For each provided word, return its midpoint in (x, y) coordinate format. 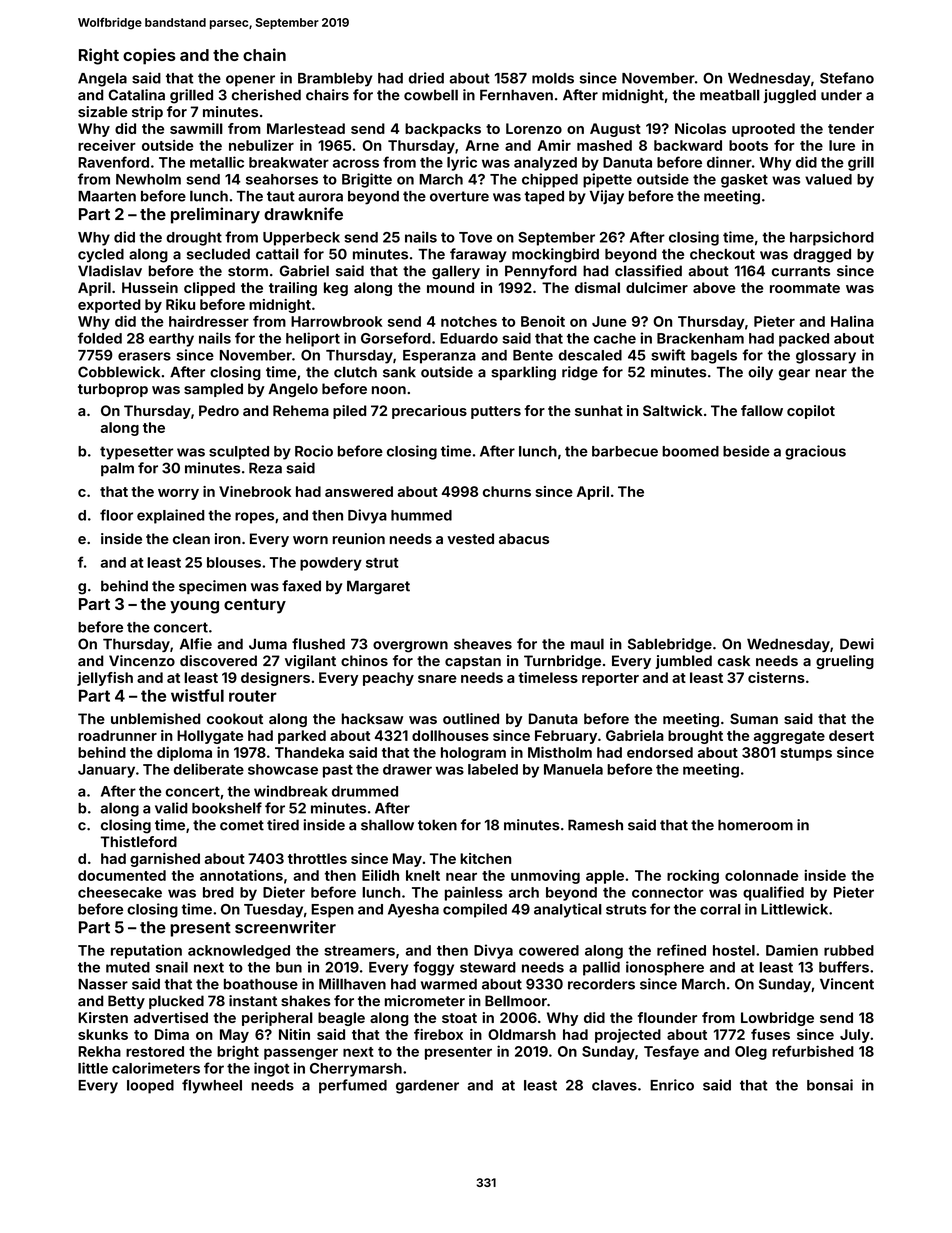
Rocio (314, 451)
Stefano (847, 78)
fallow (762, 410)
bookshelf (227, 808)
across (356, 163)
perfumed (353, 1086)
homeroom (755, 825)
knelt (423, 875)
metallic (217, 162)
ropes (254, 518)
